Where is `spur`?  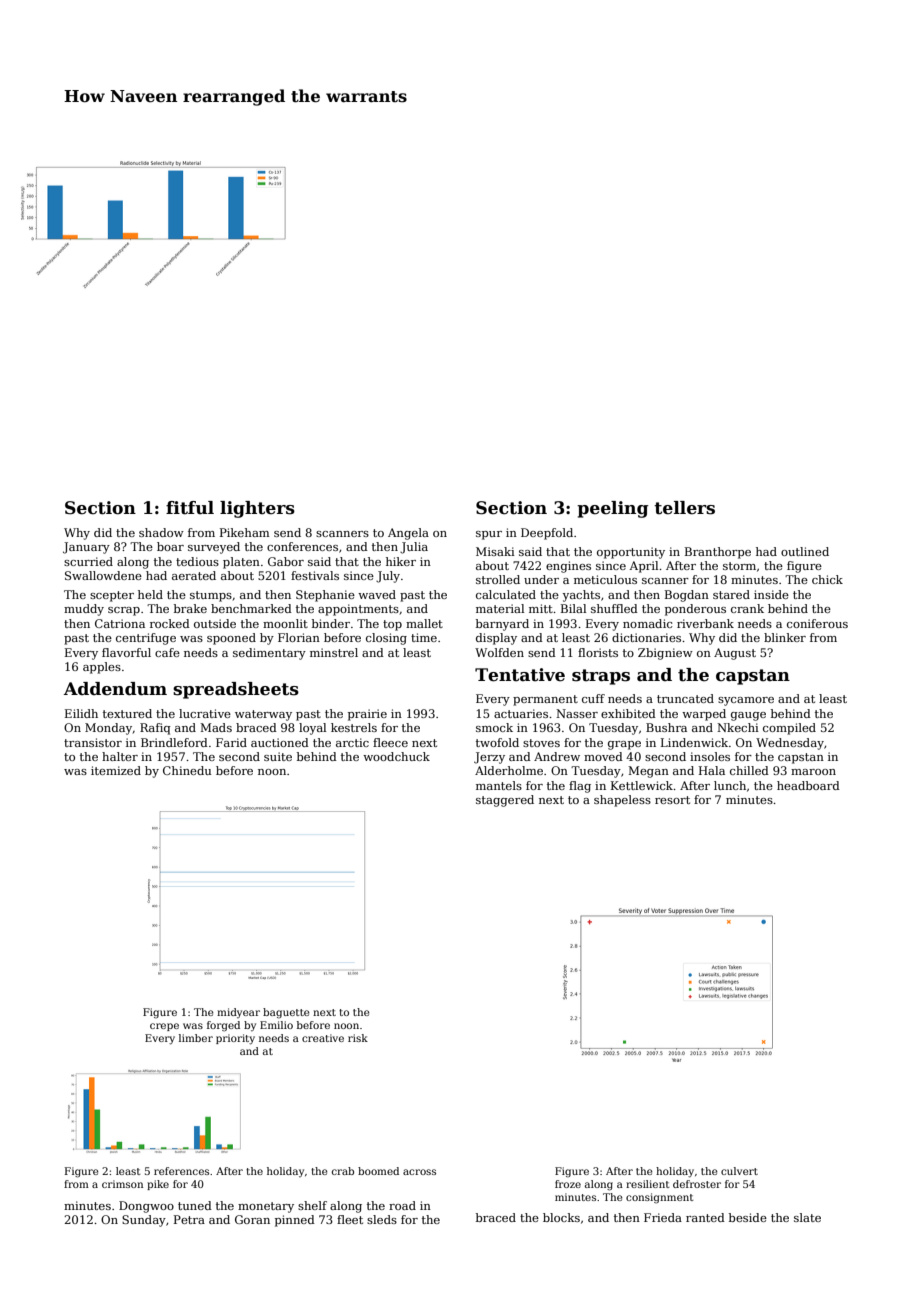
spur is located at coordinates (489, 535).
